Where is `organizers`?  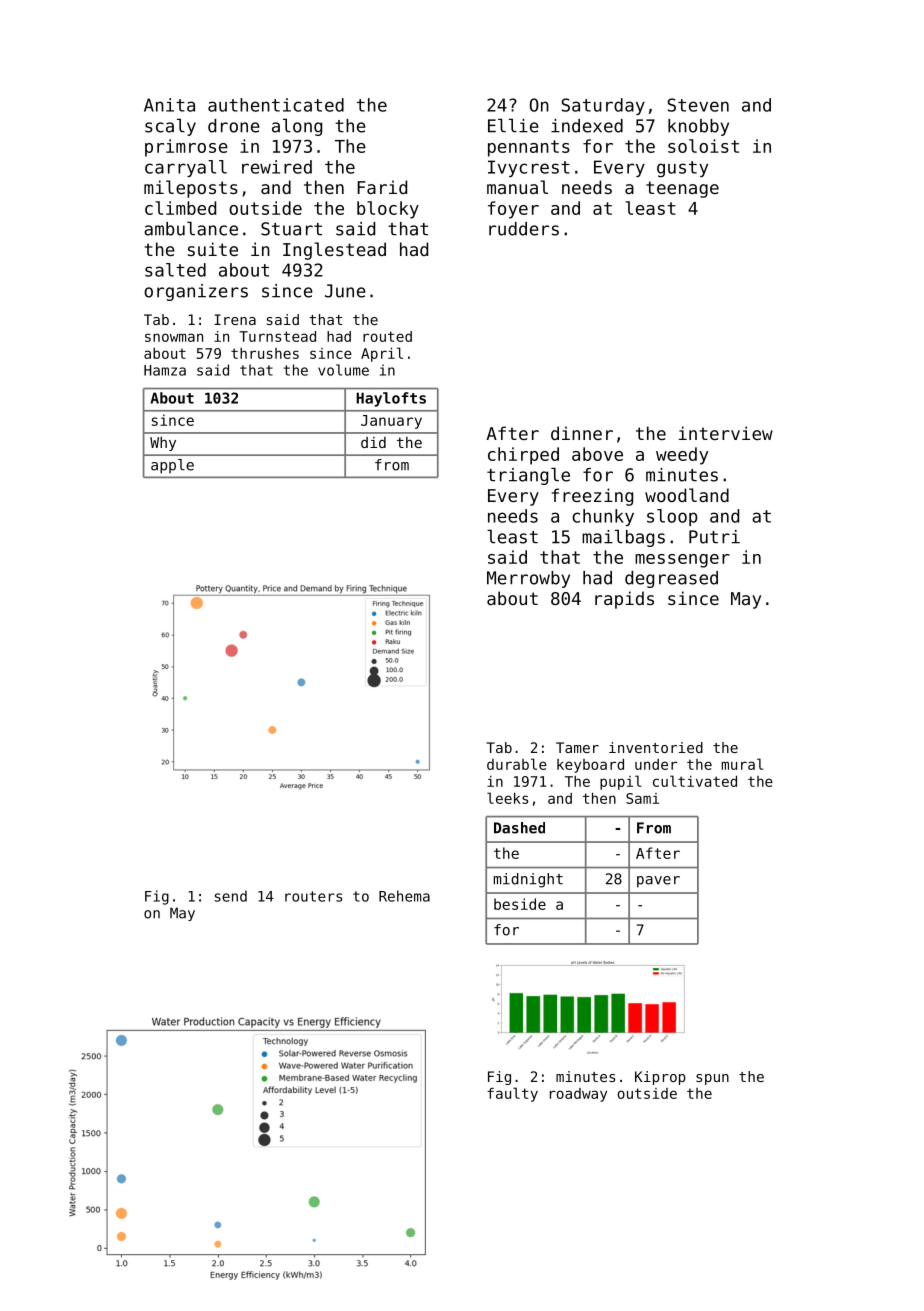 organizers is located at coordinates (196, 292).
